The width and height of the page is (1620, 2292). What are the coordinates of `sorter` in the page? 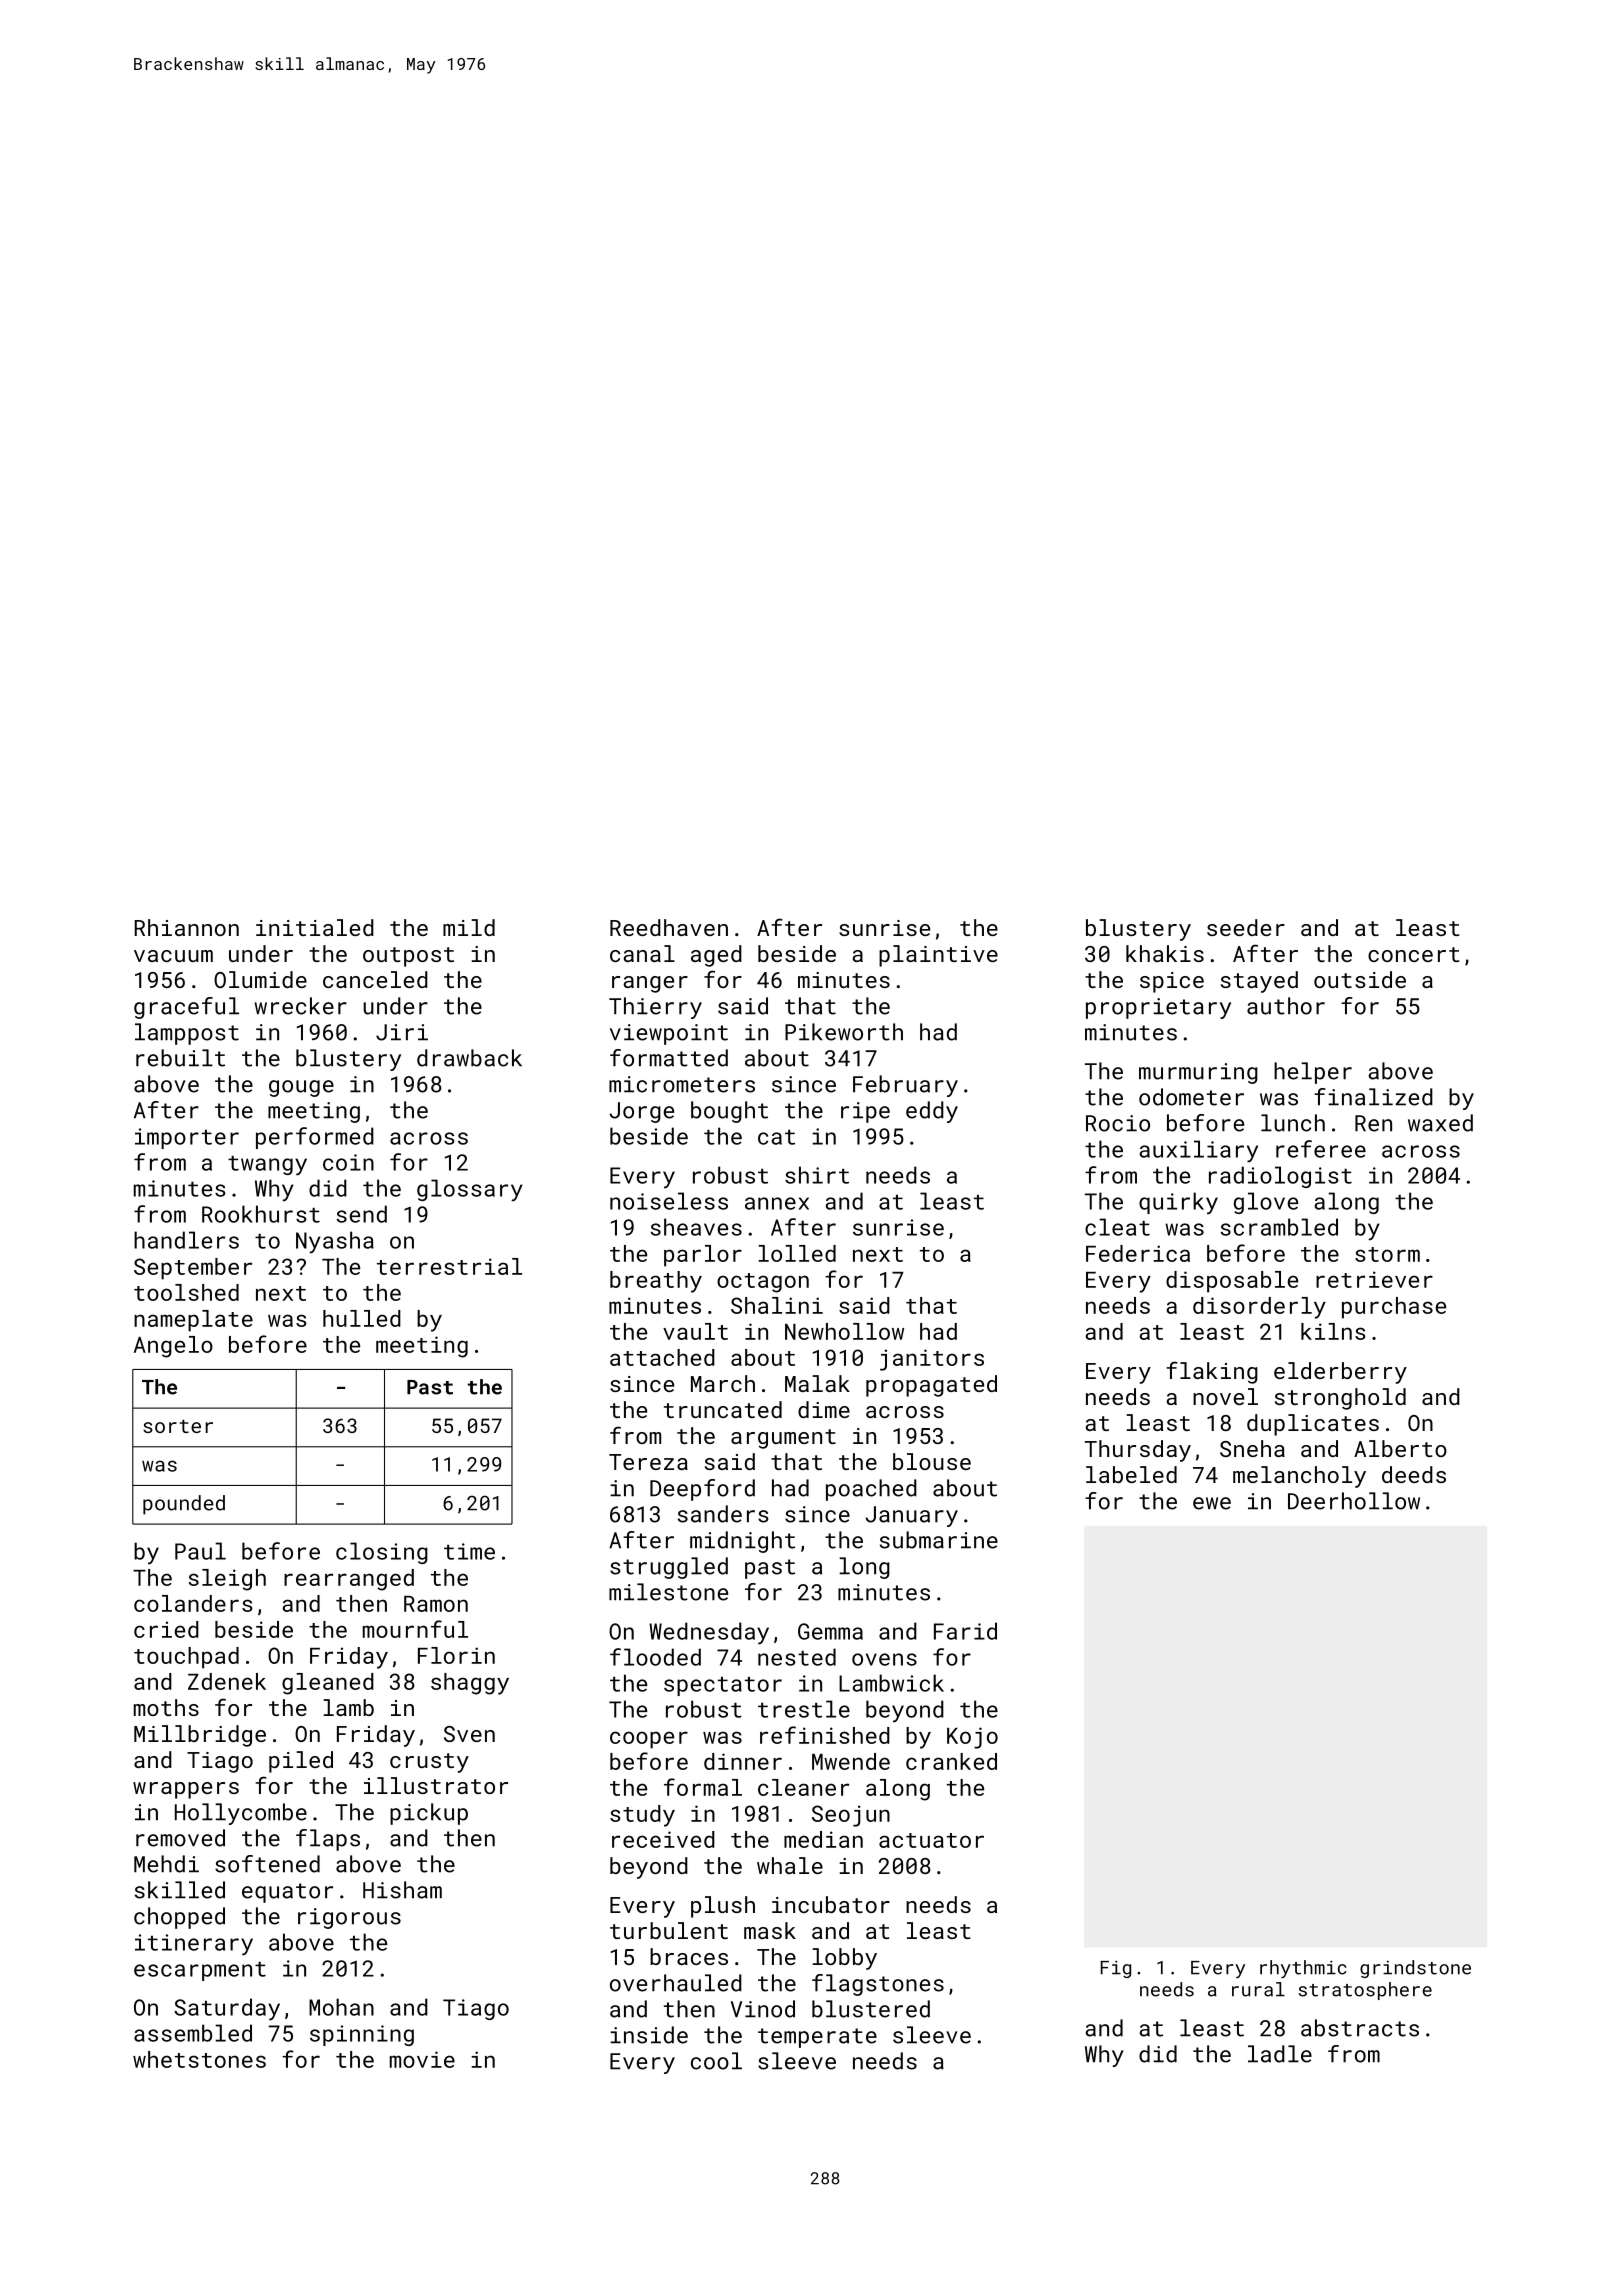 It's located at (178, 1426).
